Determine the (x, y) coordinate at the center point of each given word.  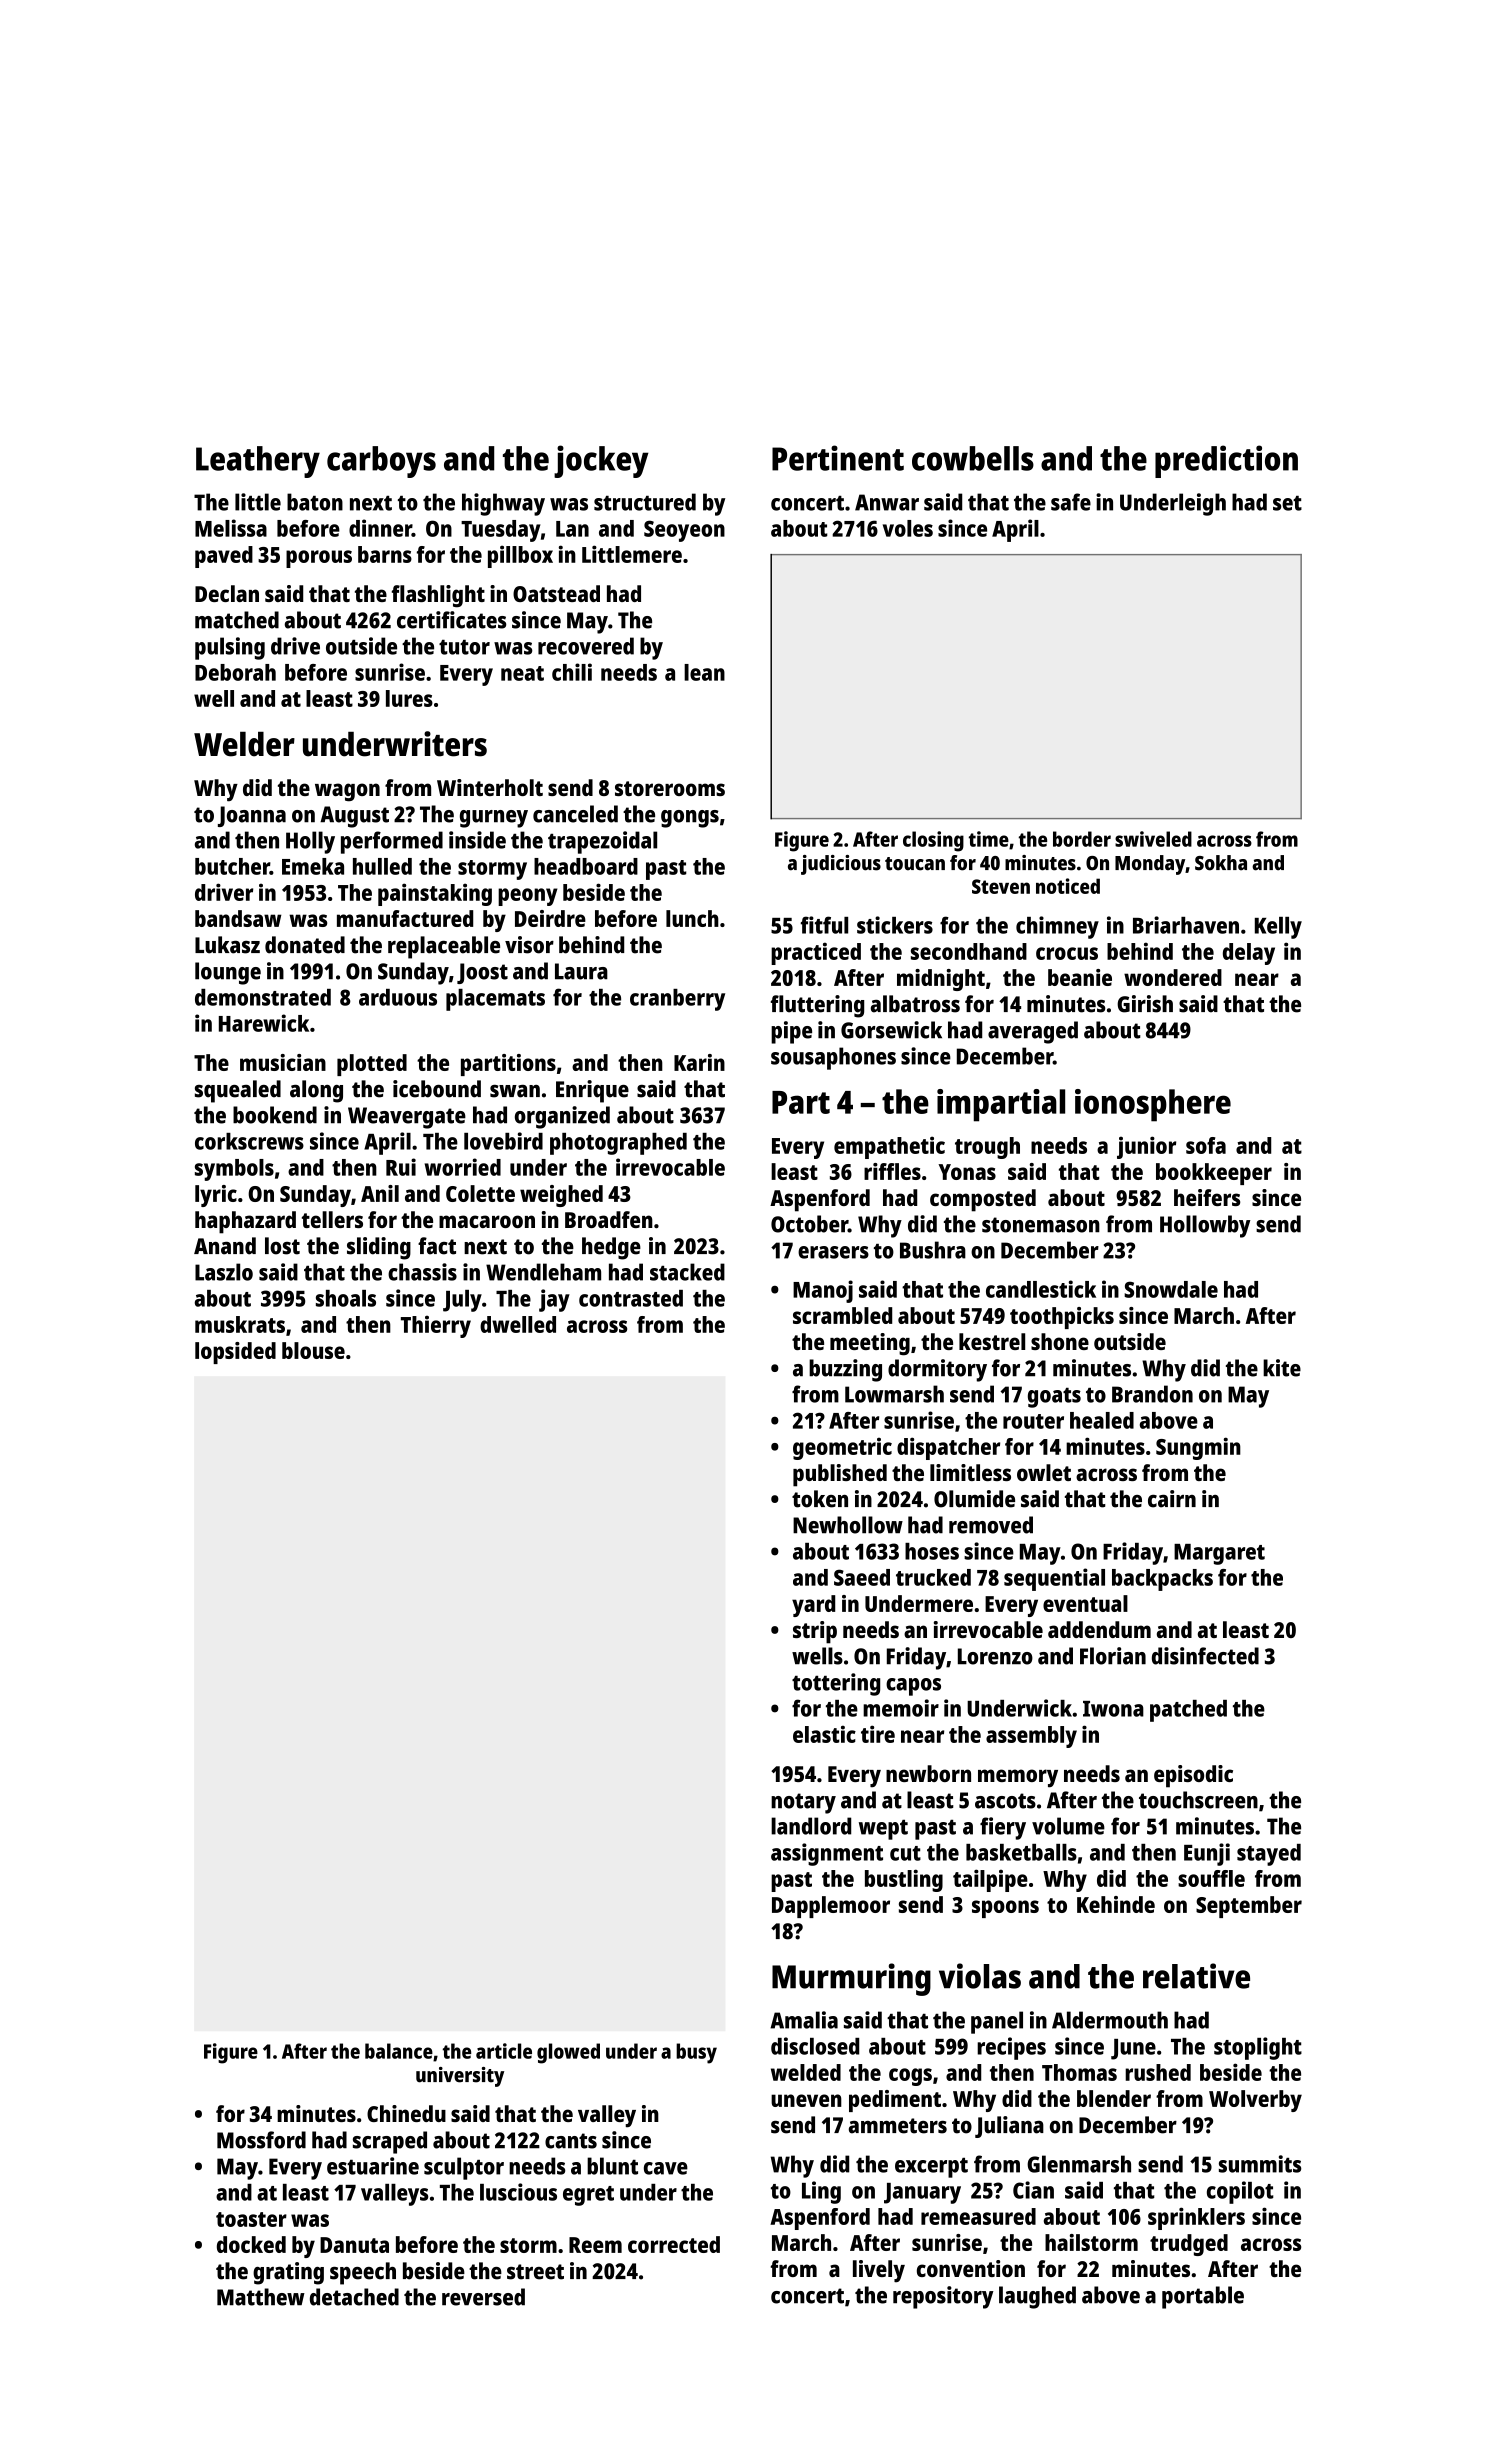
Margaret (1219, 1554)
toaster (251, 2219)
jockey (601, 461)
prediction (1226, 461)
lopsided (235, 1353)
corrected (674, 2244)
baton (315, 502)
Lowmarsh (894, 1394)
